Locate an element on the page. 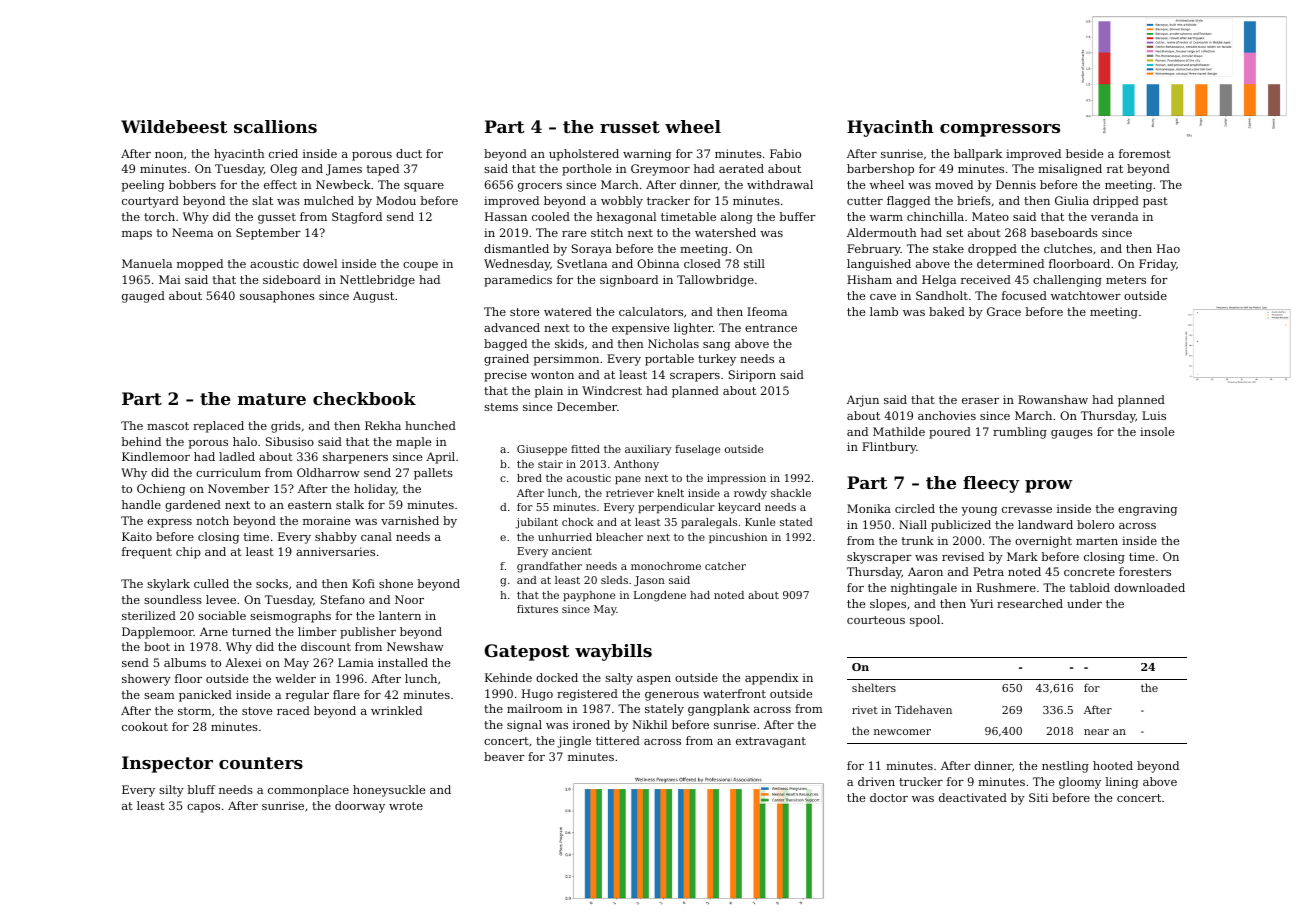 Image resolution: width=1308 pixels, height=924 pixels. Tidehaven is located at coordinates (923, 709).
